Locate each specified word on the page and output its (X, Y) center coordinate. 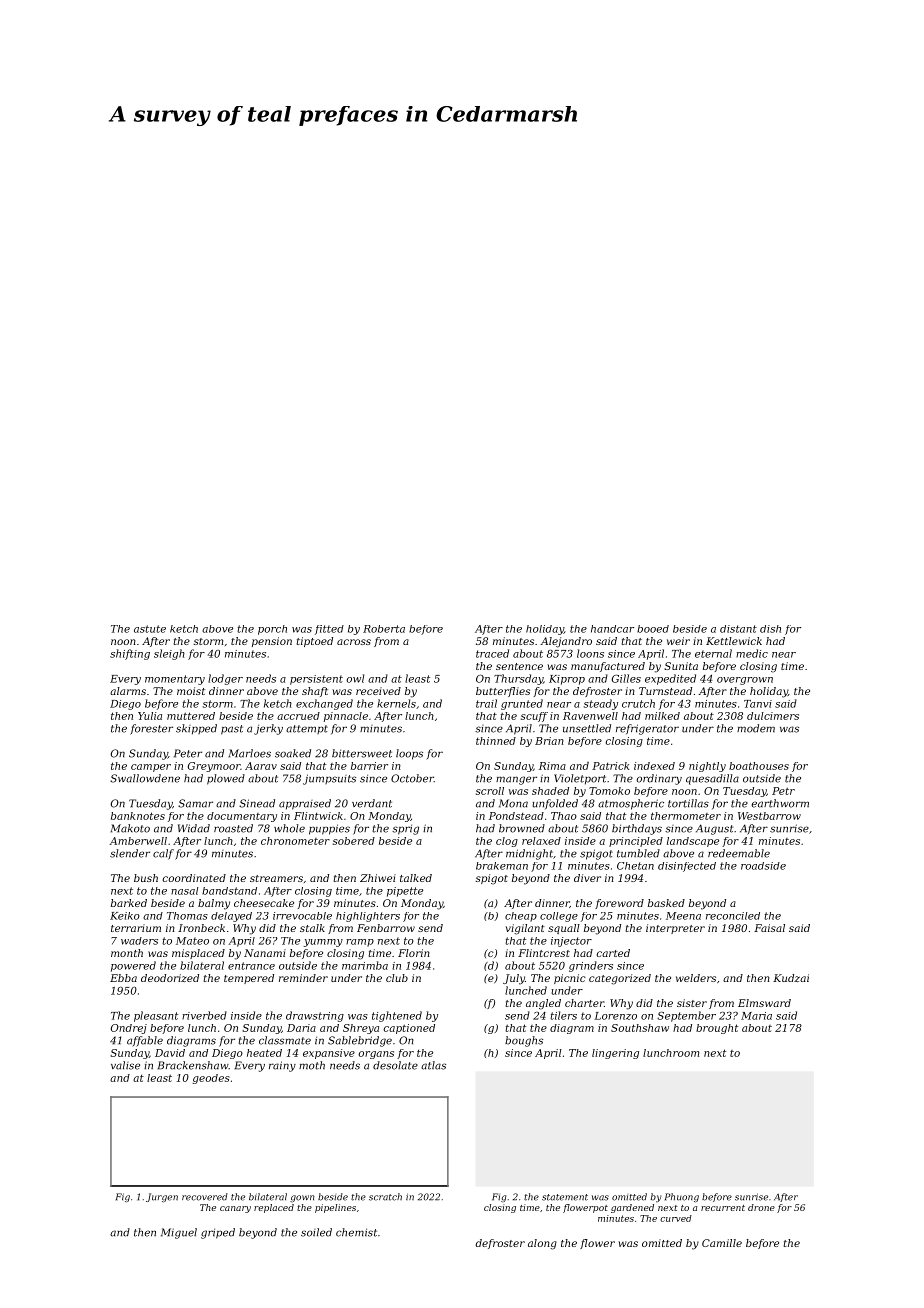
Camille (722, 1243)
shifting (130, 654)
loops (409, 754)
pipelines (335, 1208)
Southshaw (640, 1028)
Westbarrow (769, 816)
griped (218, 1233)
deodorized (170, 978)
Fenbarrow (386, 928)
